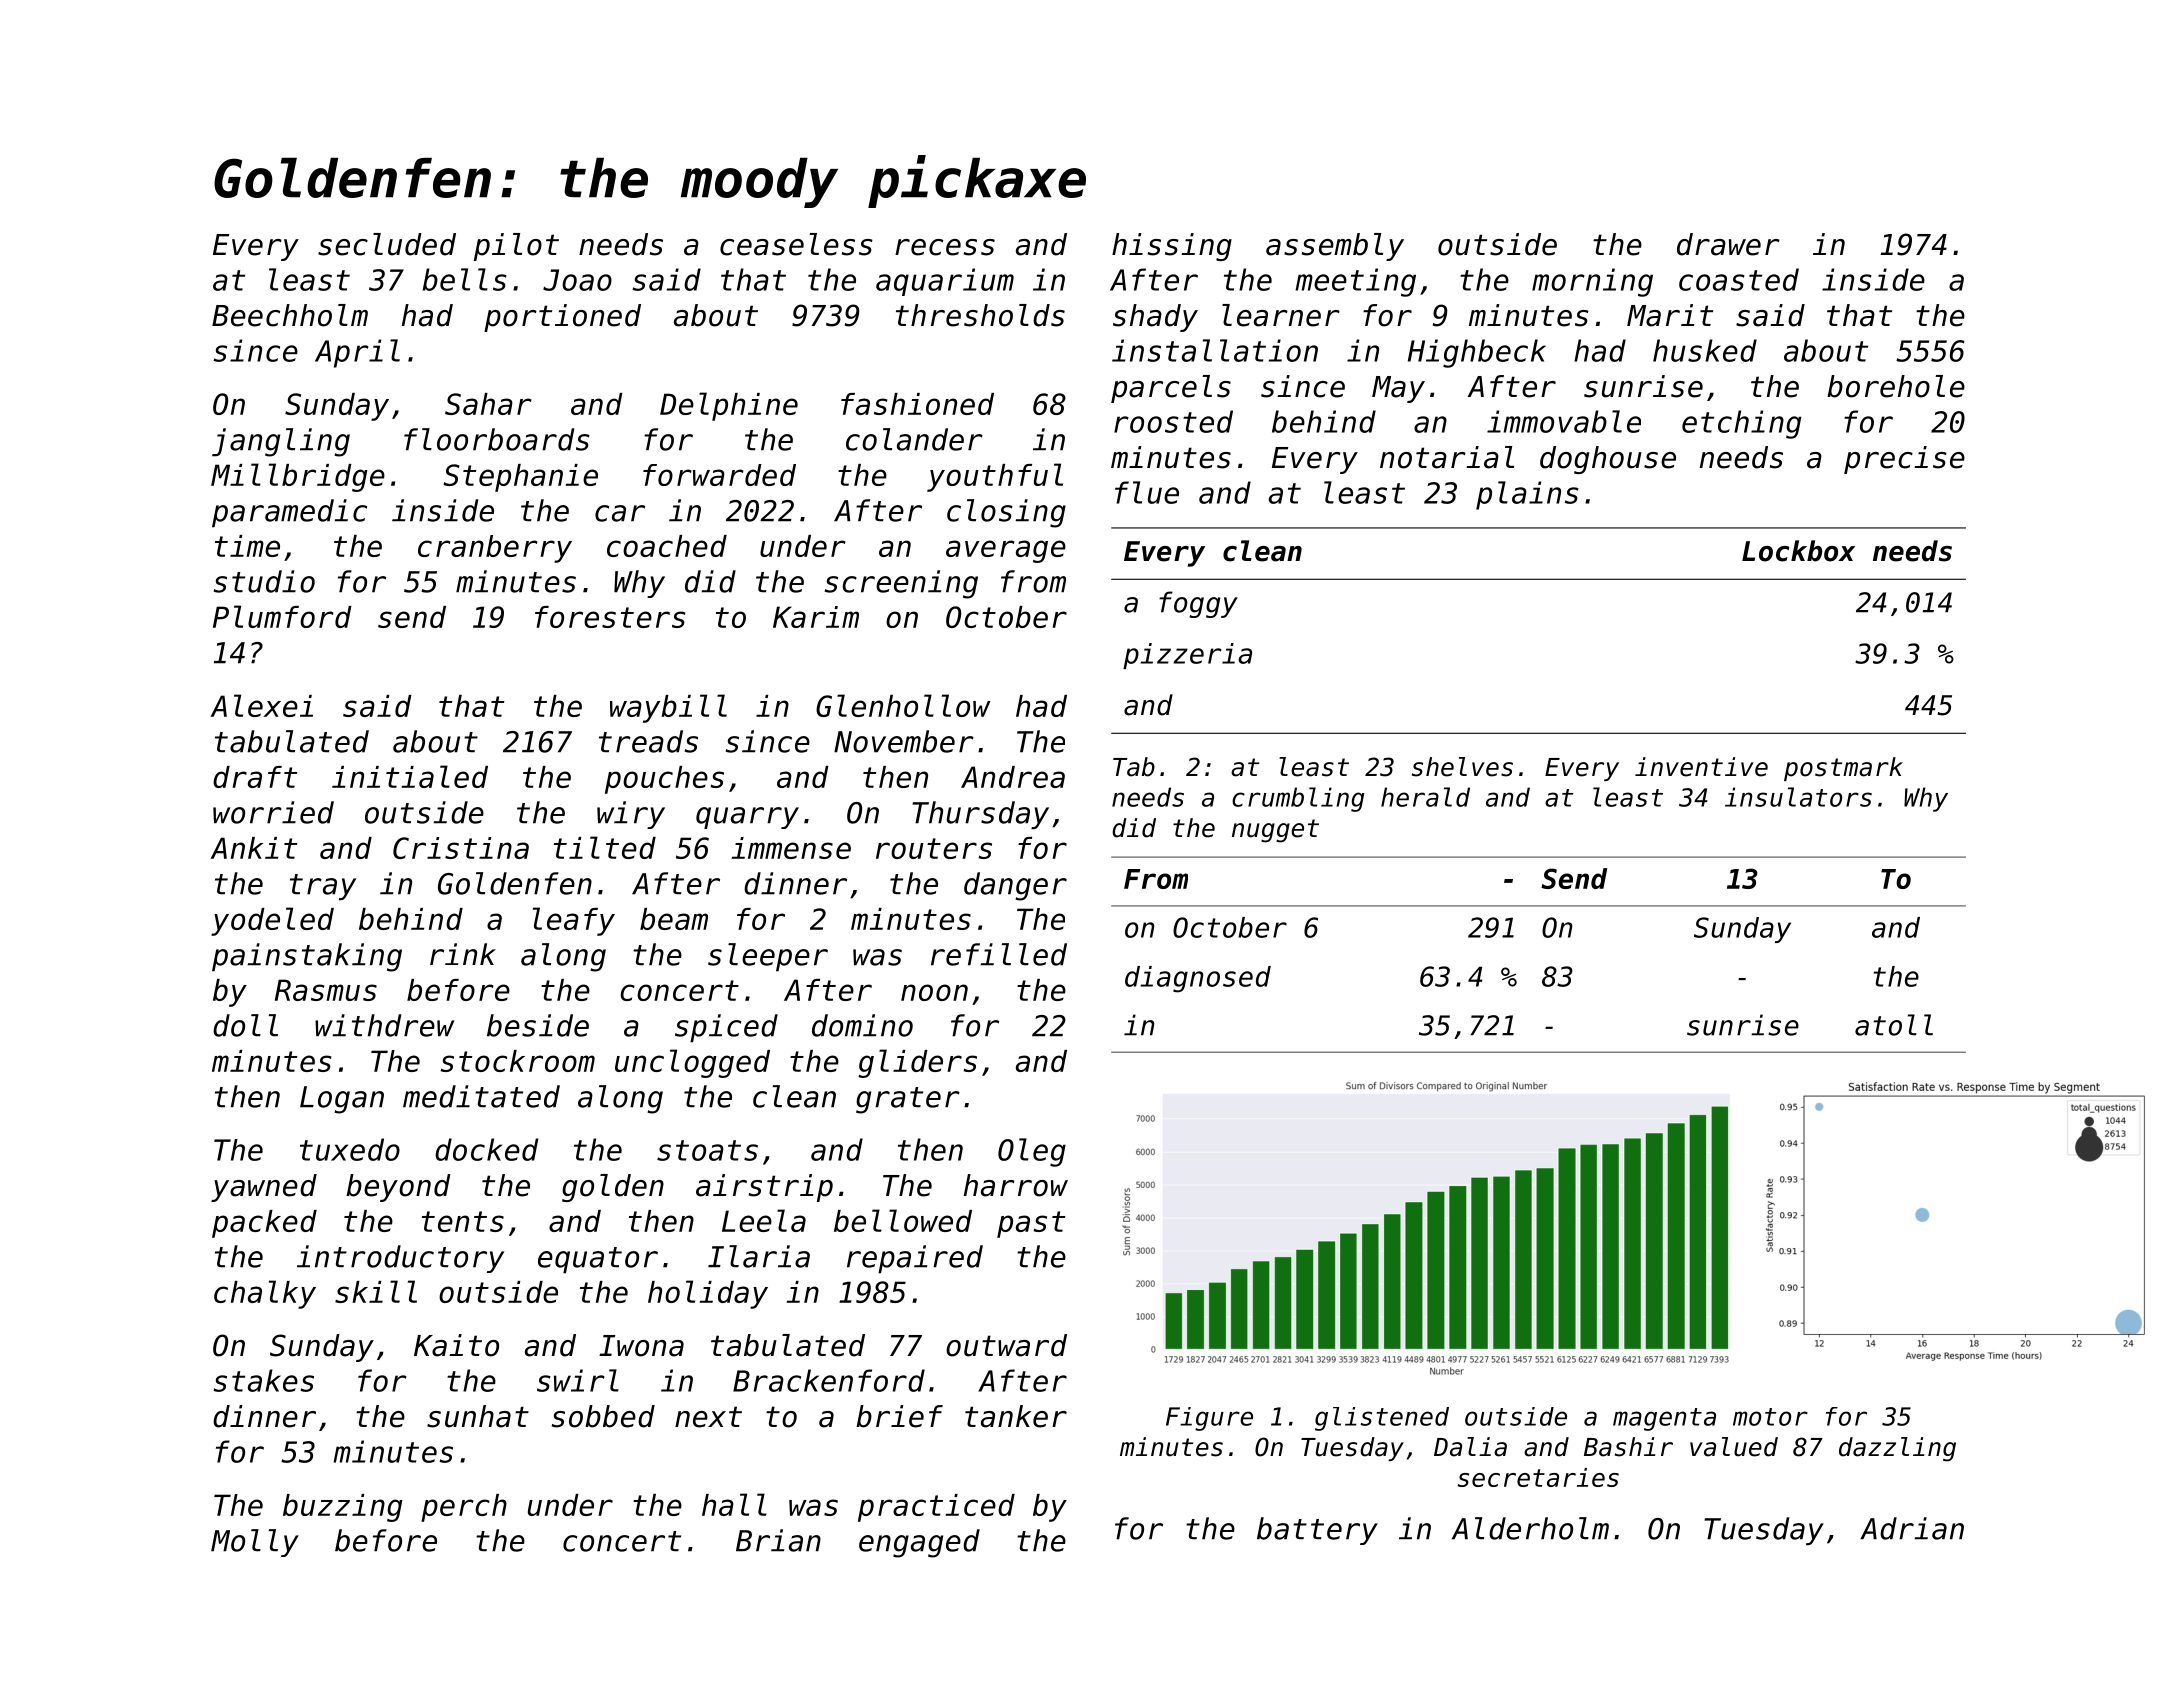  What do you see at coordinates (1728, 244) in the screenshot?
I see `drawer` at bounding box center [1728, 244].
